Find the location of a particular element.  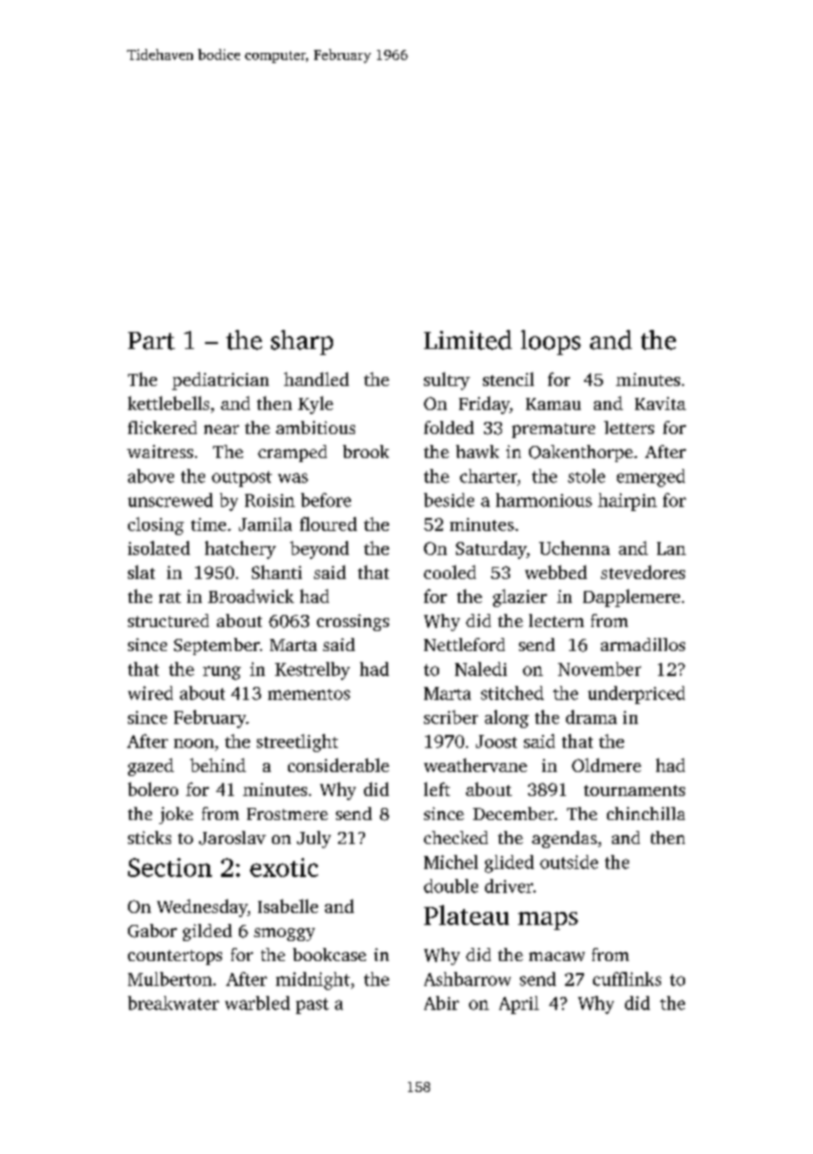

sharp is located at coordinates (302, 342).
